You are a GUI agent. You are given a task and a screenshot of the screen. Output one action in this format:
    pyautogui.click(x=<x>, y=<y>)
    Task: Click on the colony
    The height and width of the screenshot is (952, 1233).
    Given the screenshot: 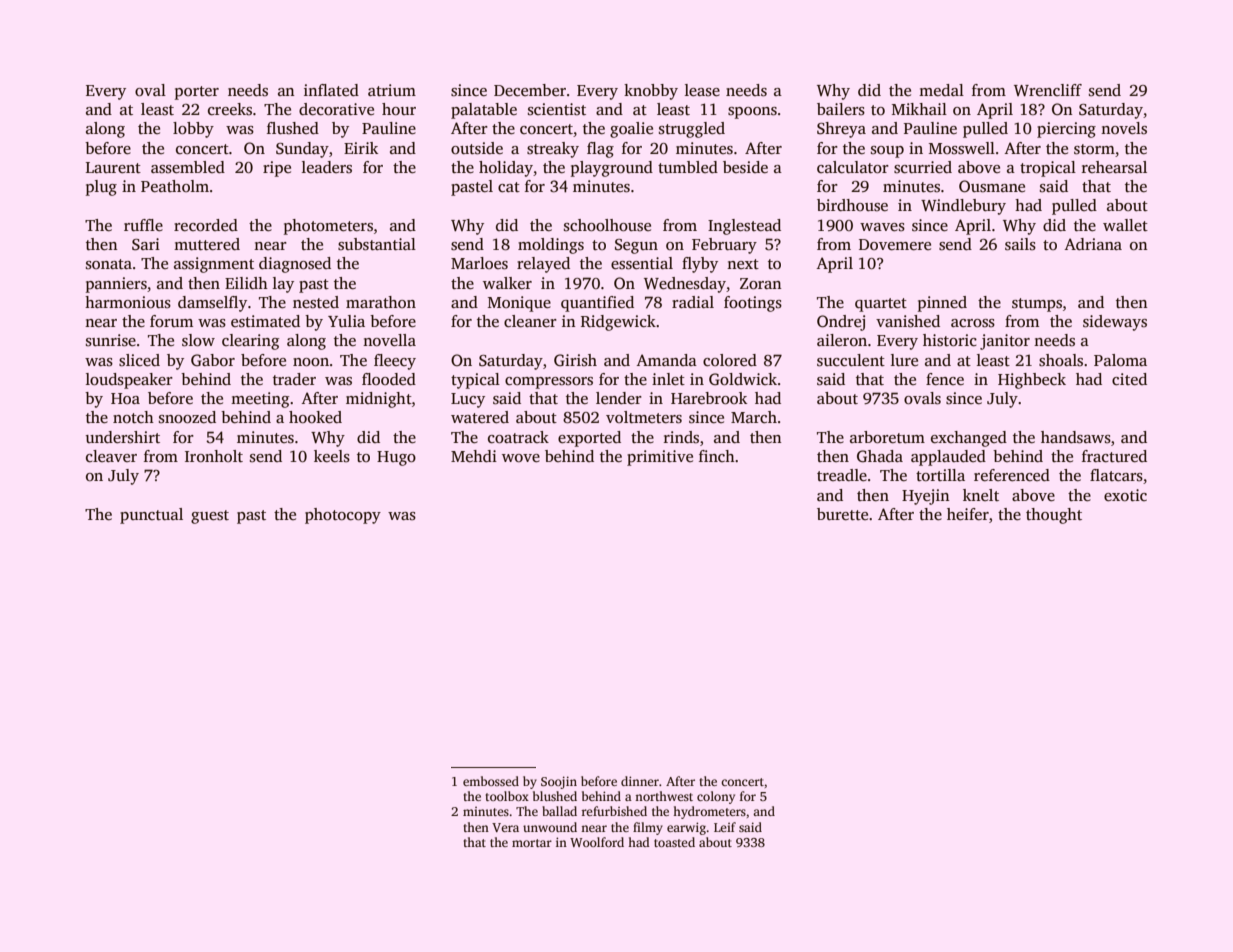 What is the action you would take?
    pyautogui.click(x=716, y=797)
